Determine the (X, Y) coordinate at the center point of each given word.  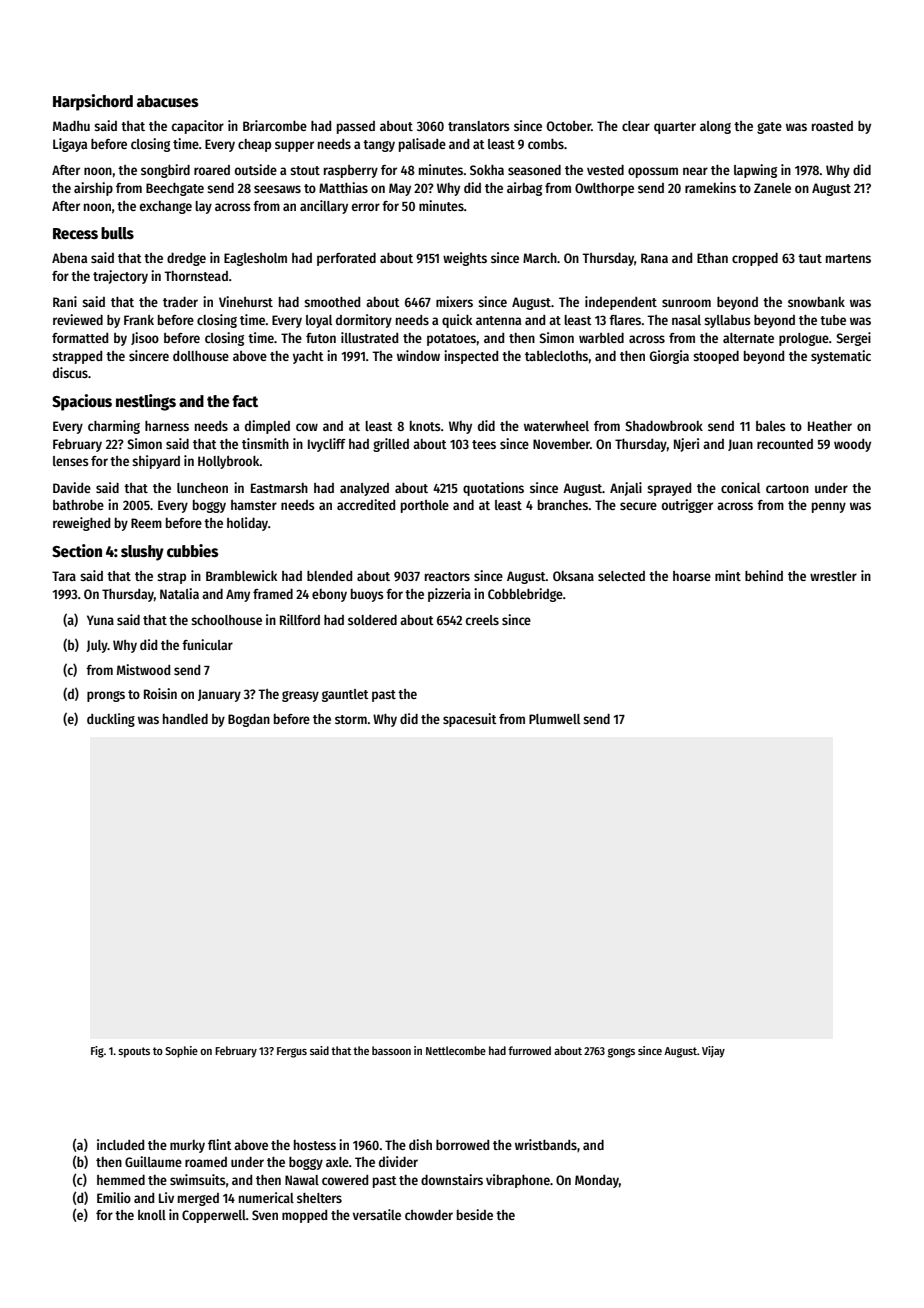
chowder (429, 1215)
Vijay (713, 1052)
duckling (111, 720)
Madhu (71, 126)
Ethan (712, 258)
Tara (64, 576)
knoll (152, 1215)
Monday (597, 1181)
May (400, 189)
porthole (425, 506)
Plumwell (554, 719)
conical (740, 487)
